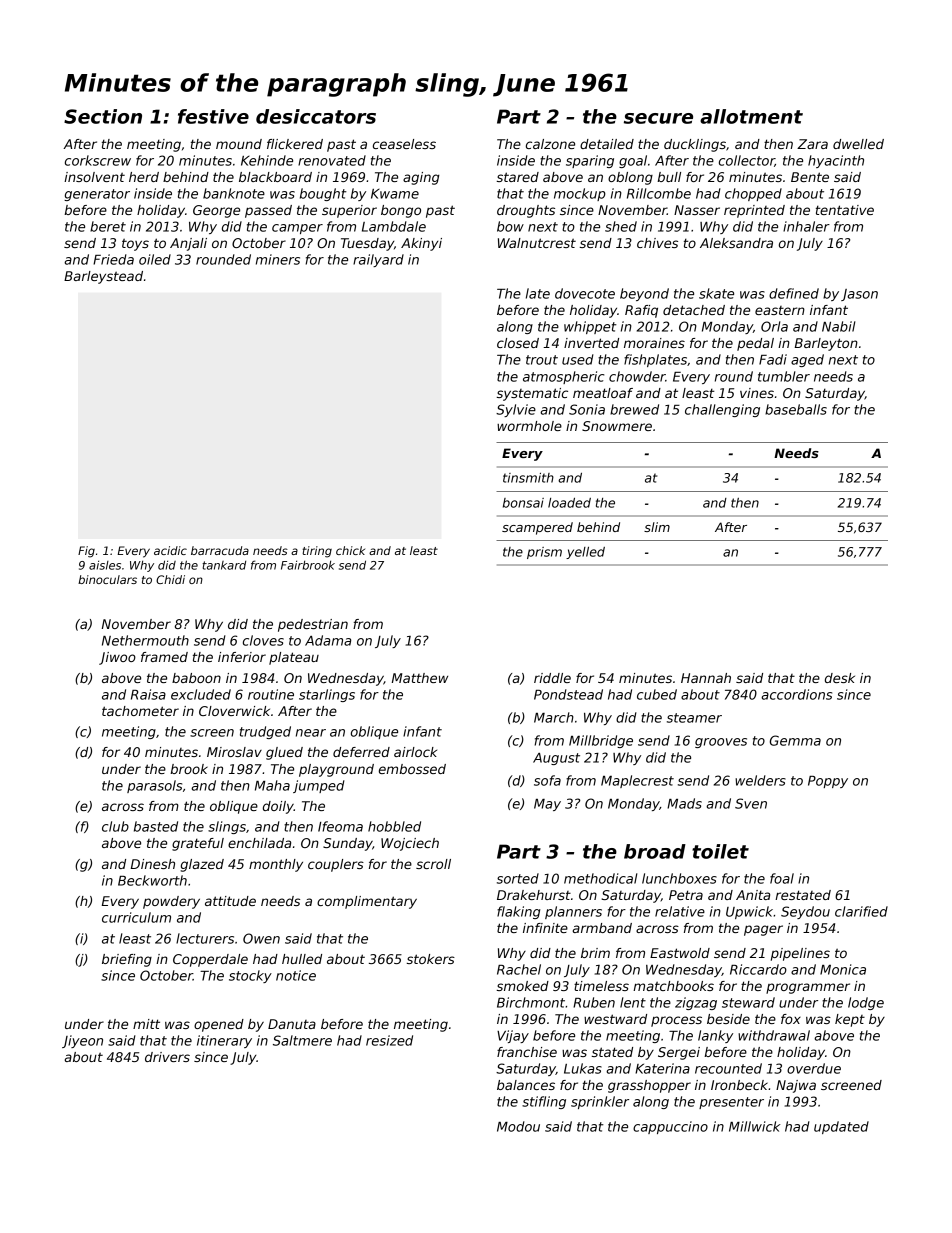  Describe the element at coordinates (859, 295) in the screenshot. I see `Jason` at that location.
